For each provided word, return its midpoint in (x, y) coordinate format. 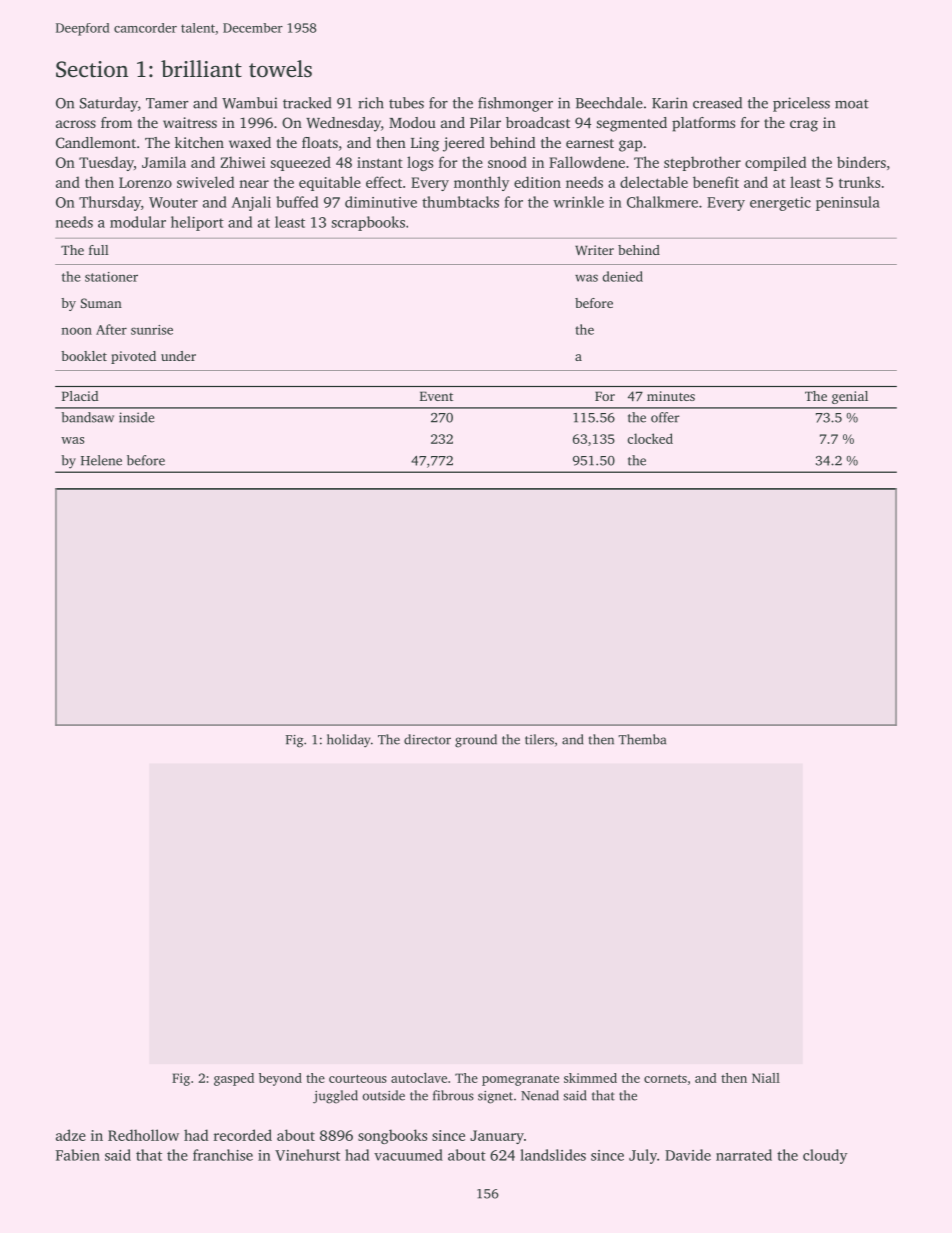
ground (476, 741)
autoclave (419, 1078)
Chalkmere (662, 202)
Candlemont (96, 142)
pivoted (133, 357)
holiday (348, 740)
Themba (642, 739)
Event (436, 396)
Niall (766, 1078)
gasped (234, 1079)
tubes (406, 103)
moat (852, 104)
